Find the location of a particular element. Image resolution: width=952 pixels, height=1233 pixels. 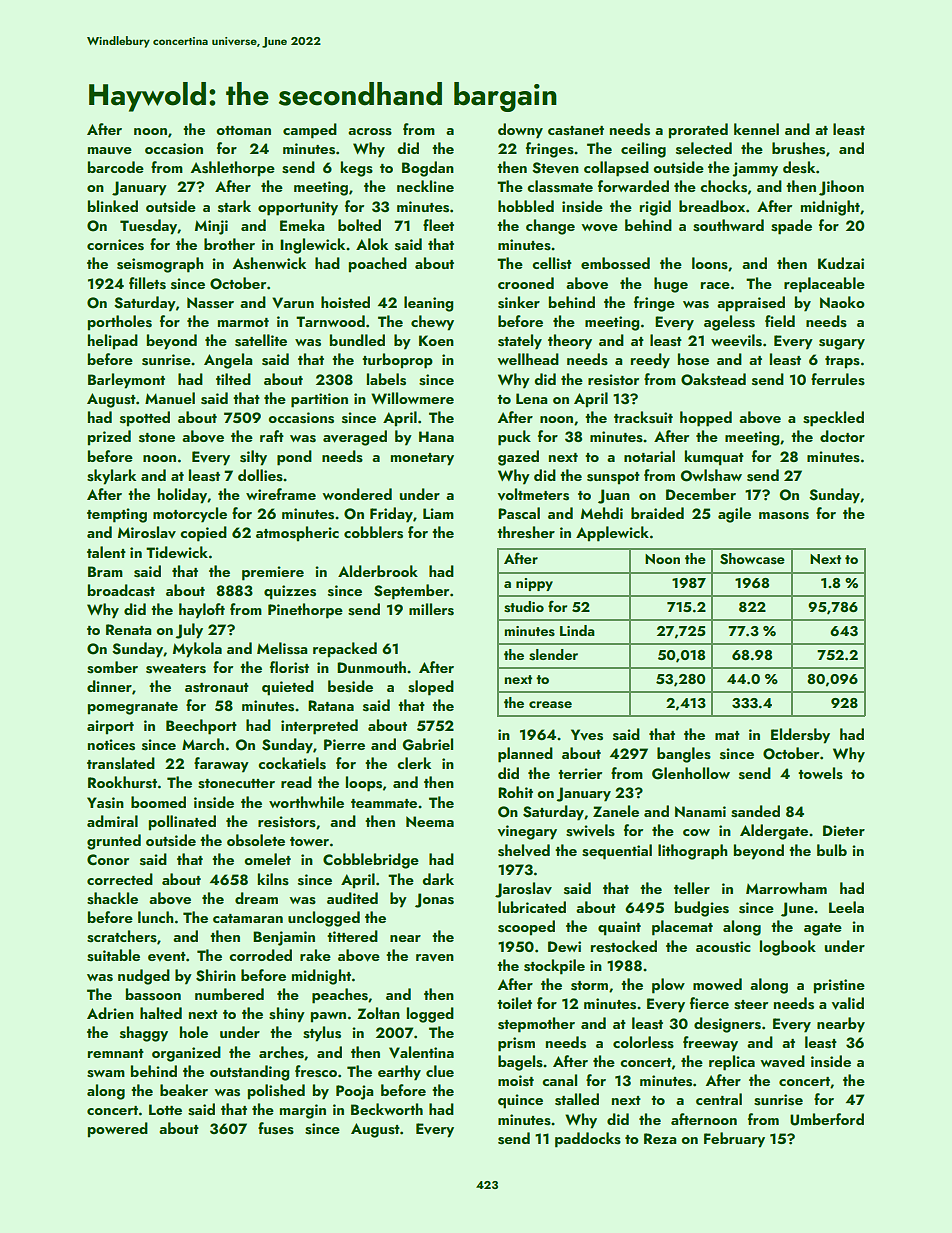

ferrules is located at coordinates (838, 379).
